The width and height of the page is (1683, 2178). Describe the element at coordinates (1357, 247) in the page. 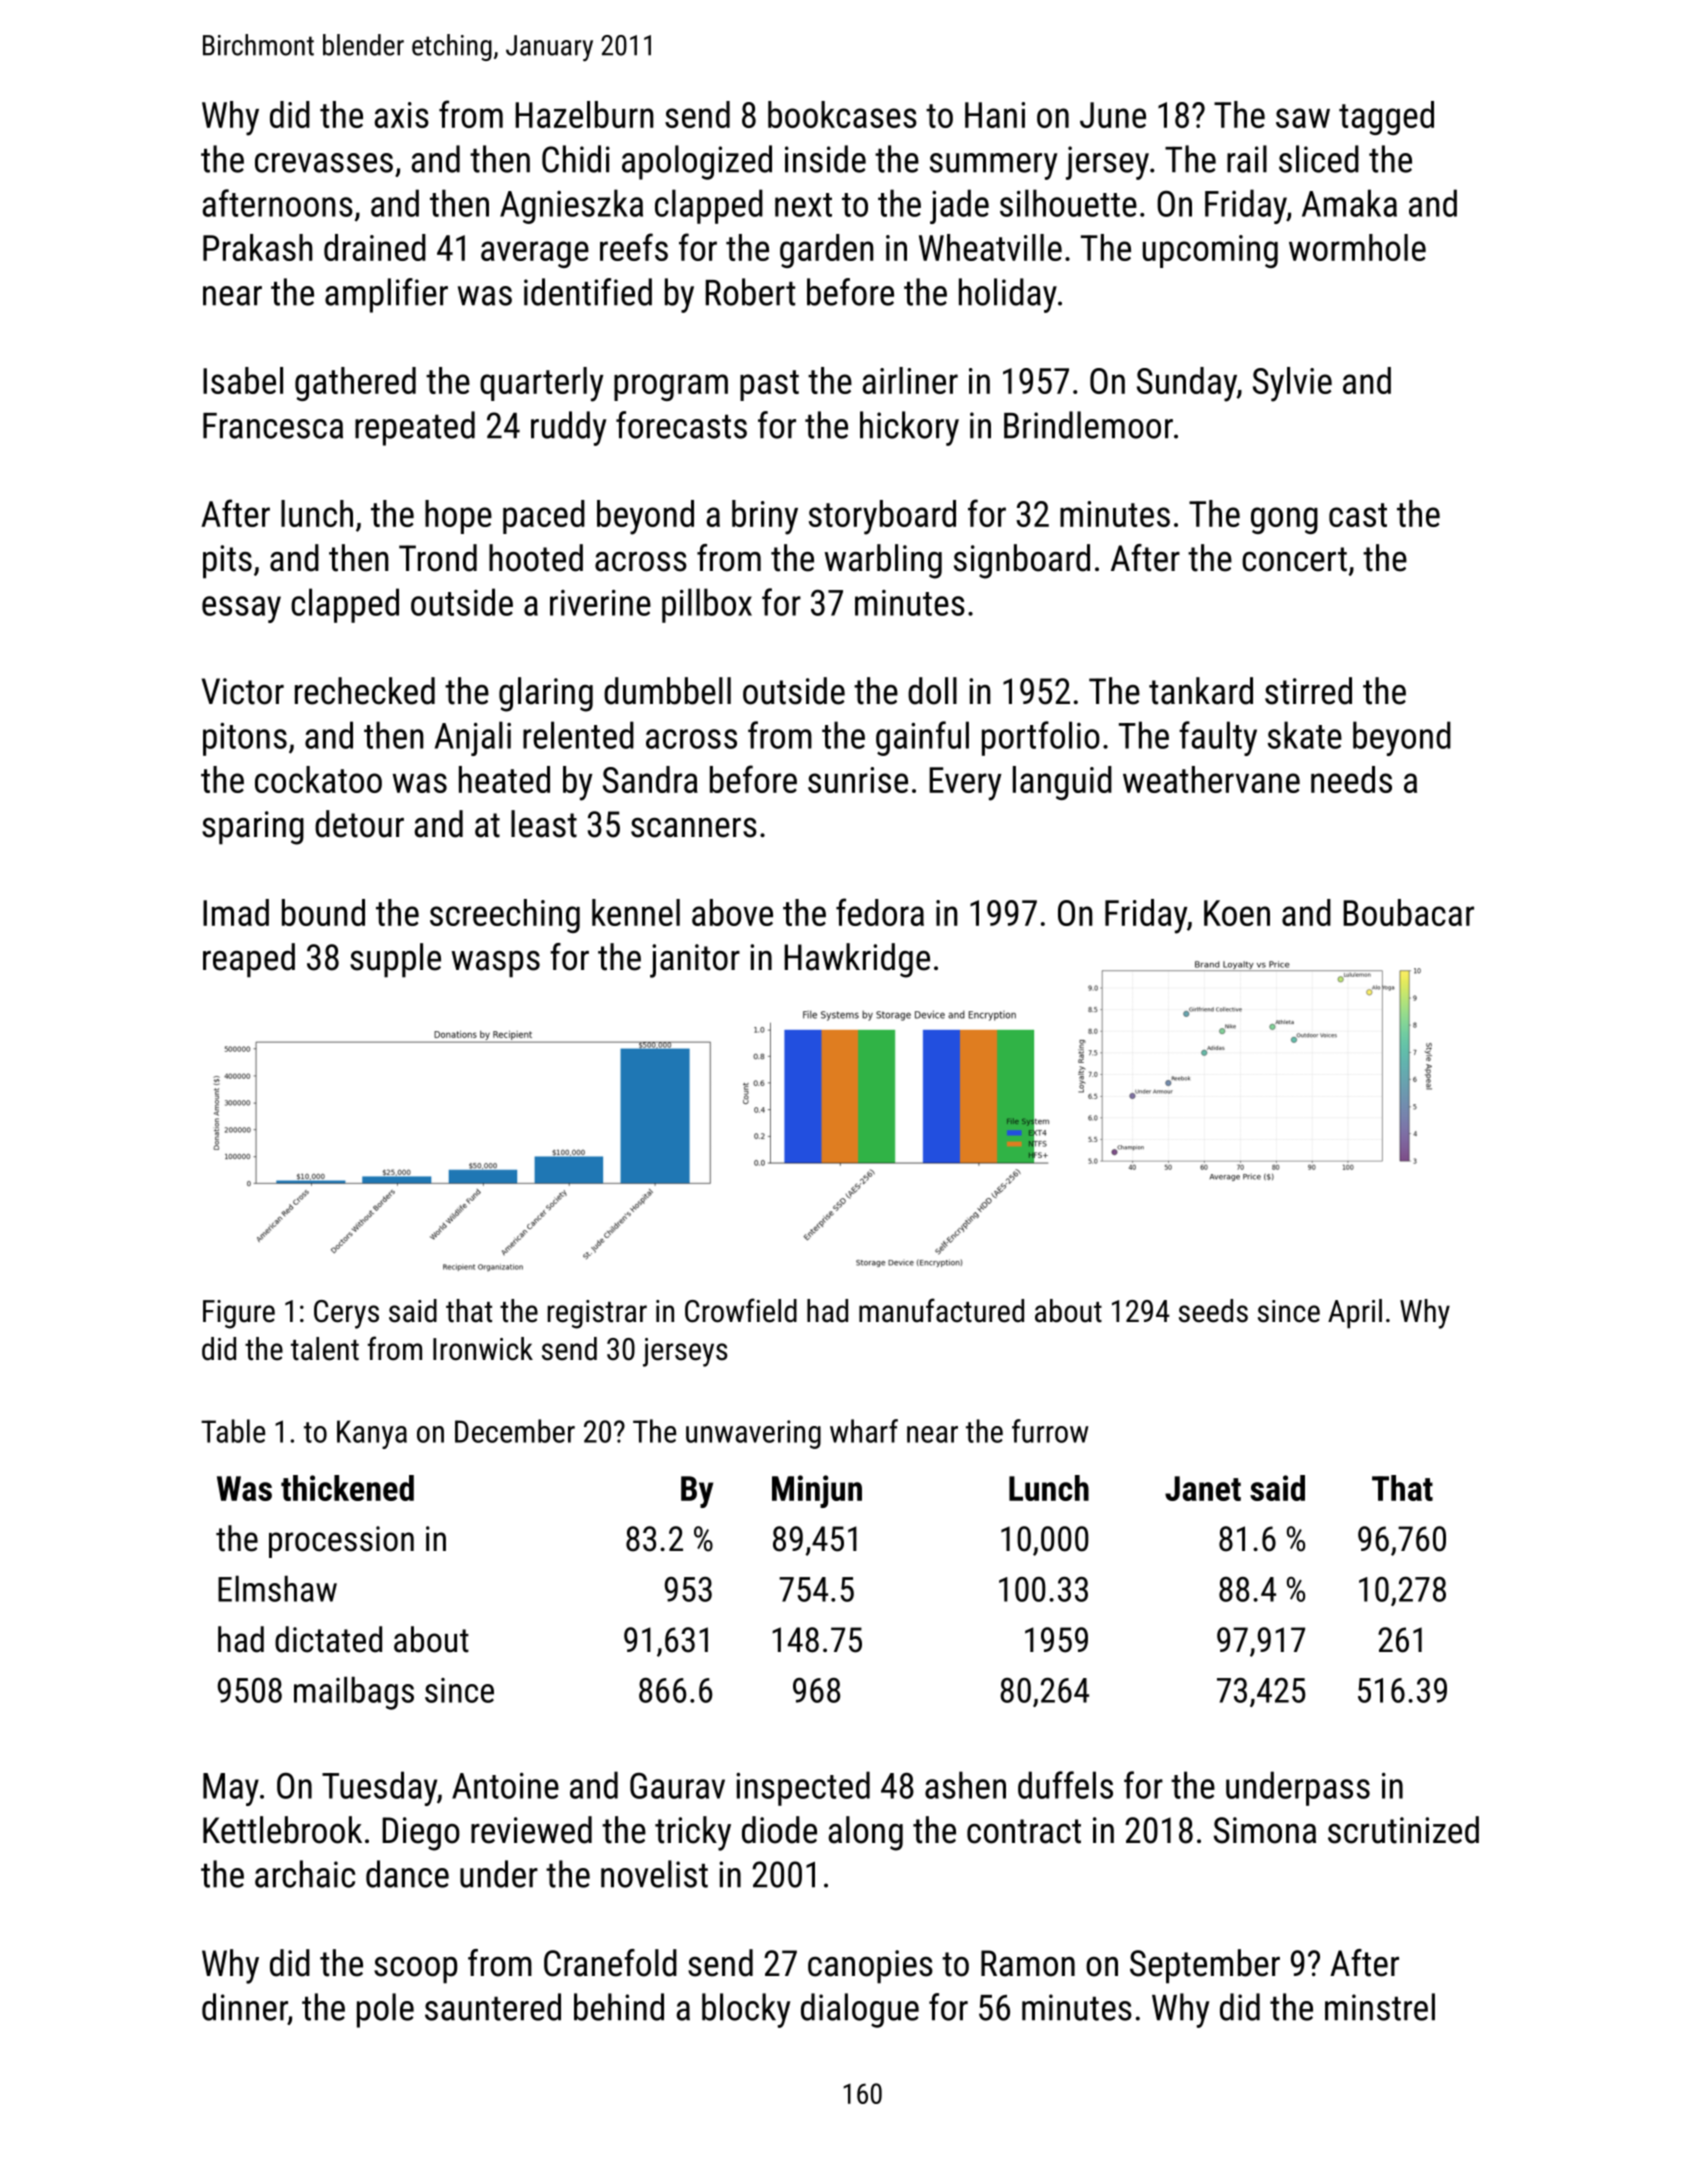

I see `wormhole` at that location.
